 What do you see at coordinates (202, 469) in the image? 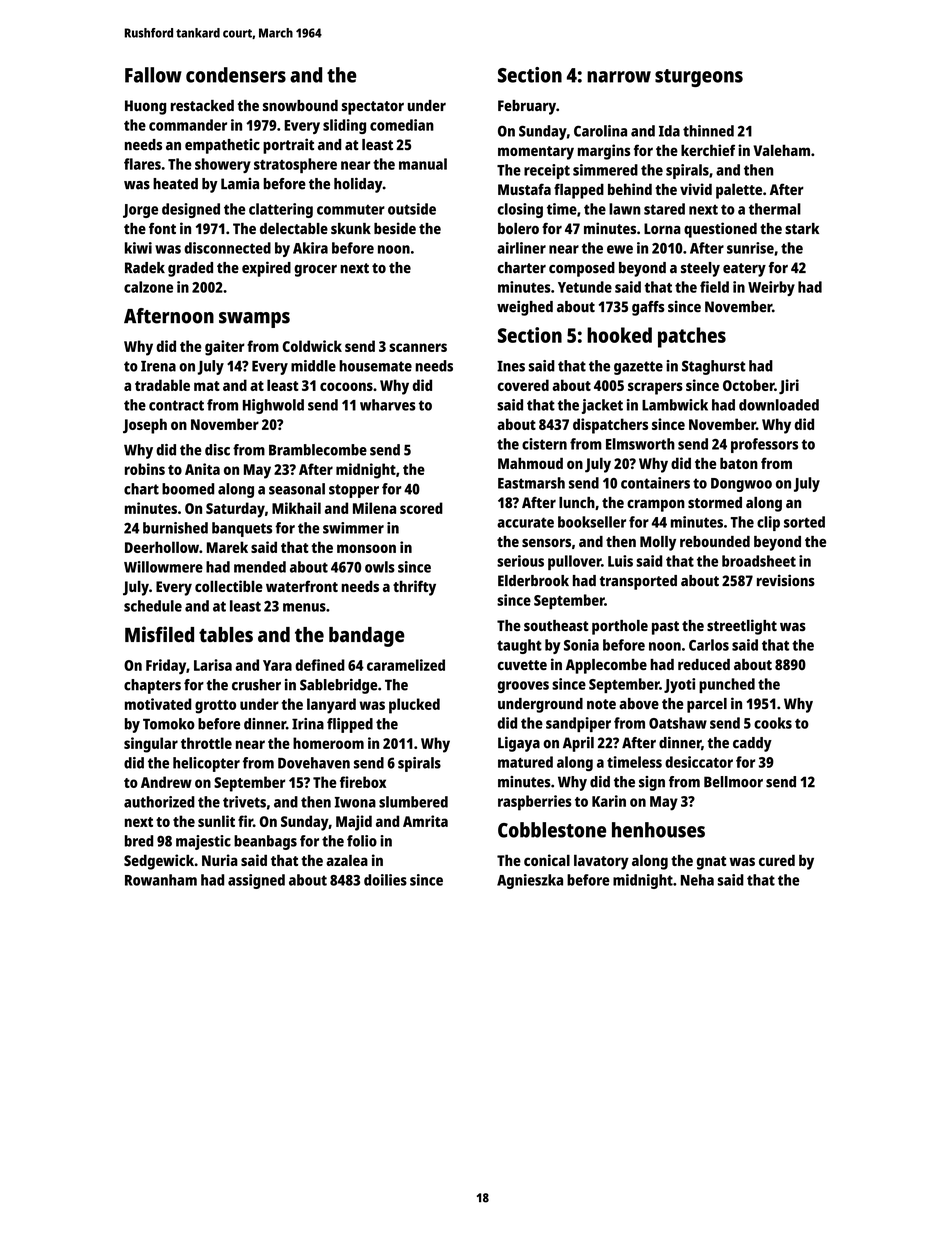
I see `Anita` at bounding box center [202, 469].
